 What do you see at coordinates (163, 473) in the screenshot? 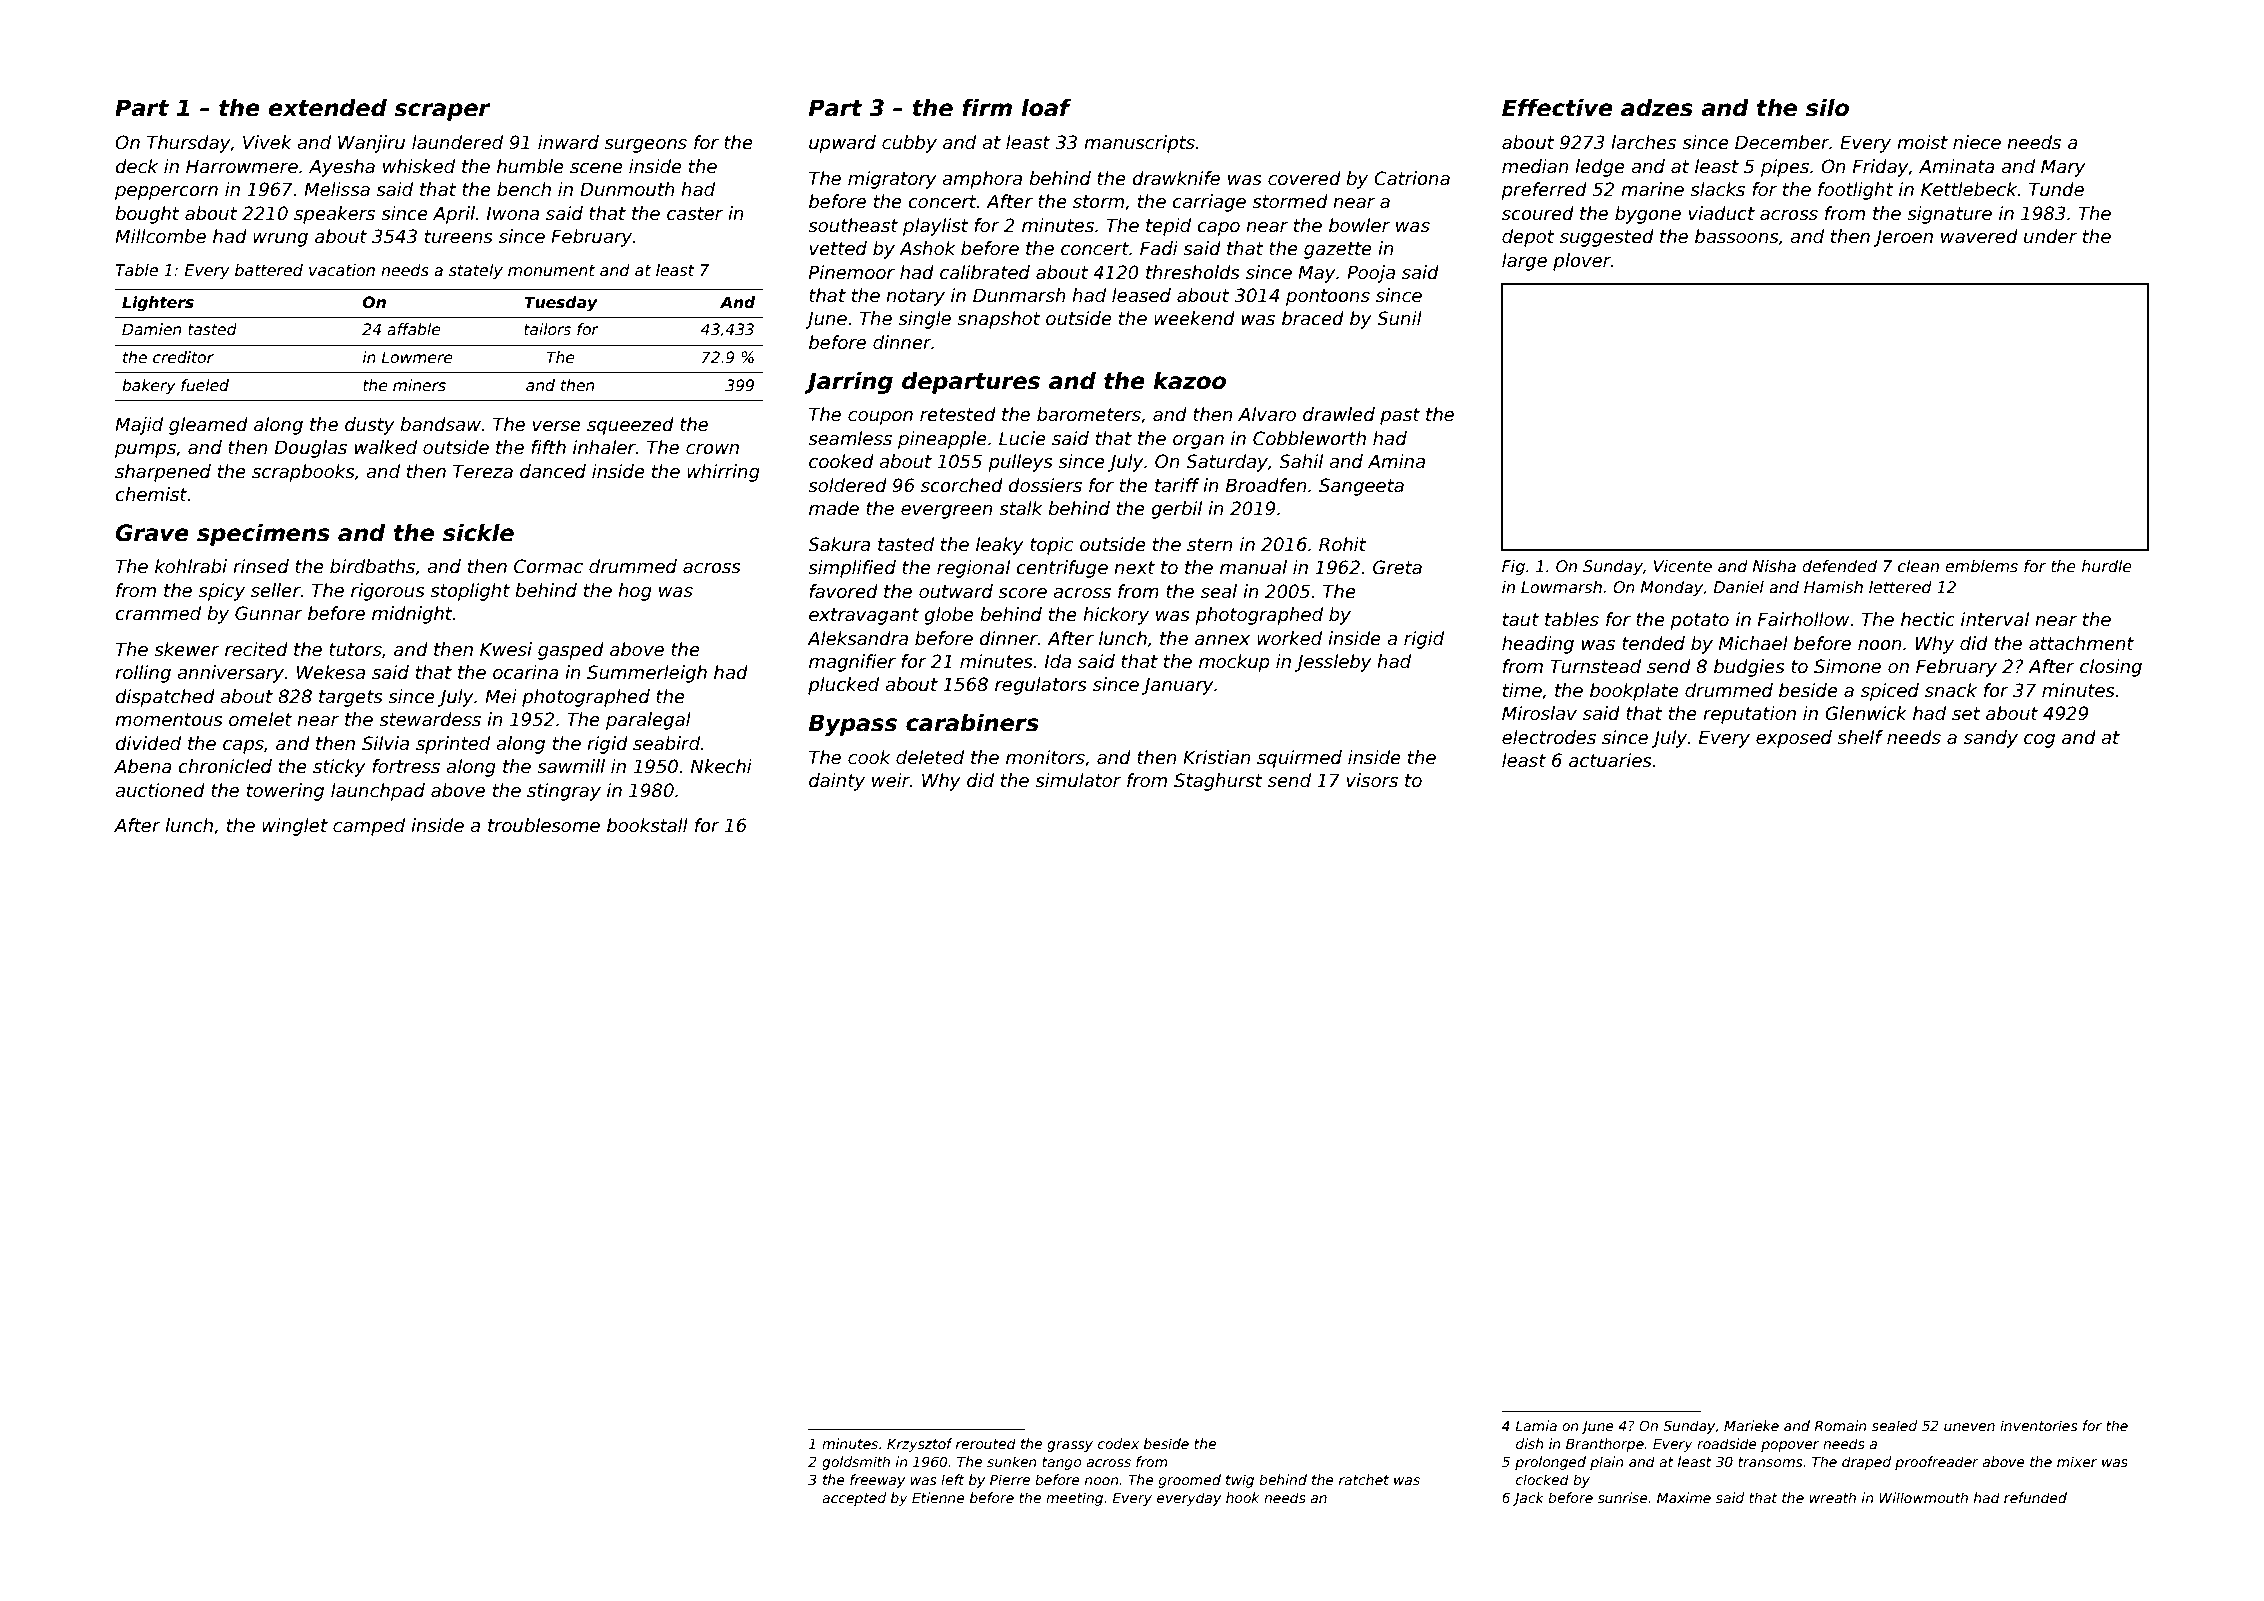
I see `sharpened` at bounding box center [163, 473].
